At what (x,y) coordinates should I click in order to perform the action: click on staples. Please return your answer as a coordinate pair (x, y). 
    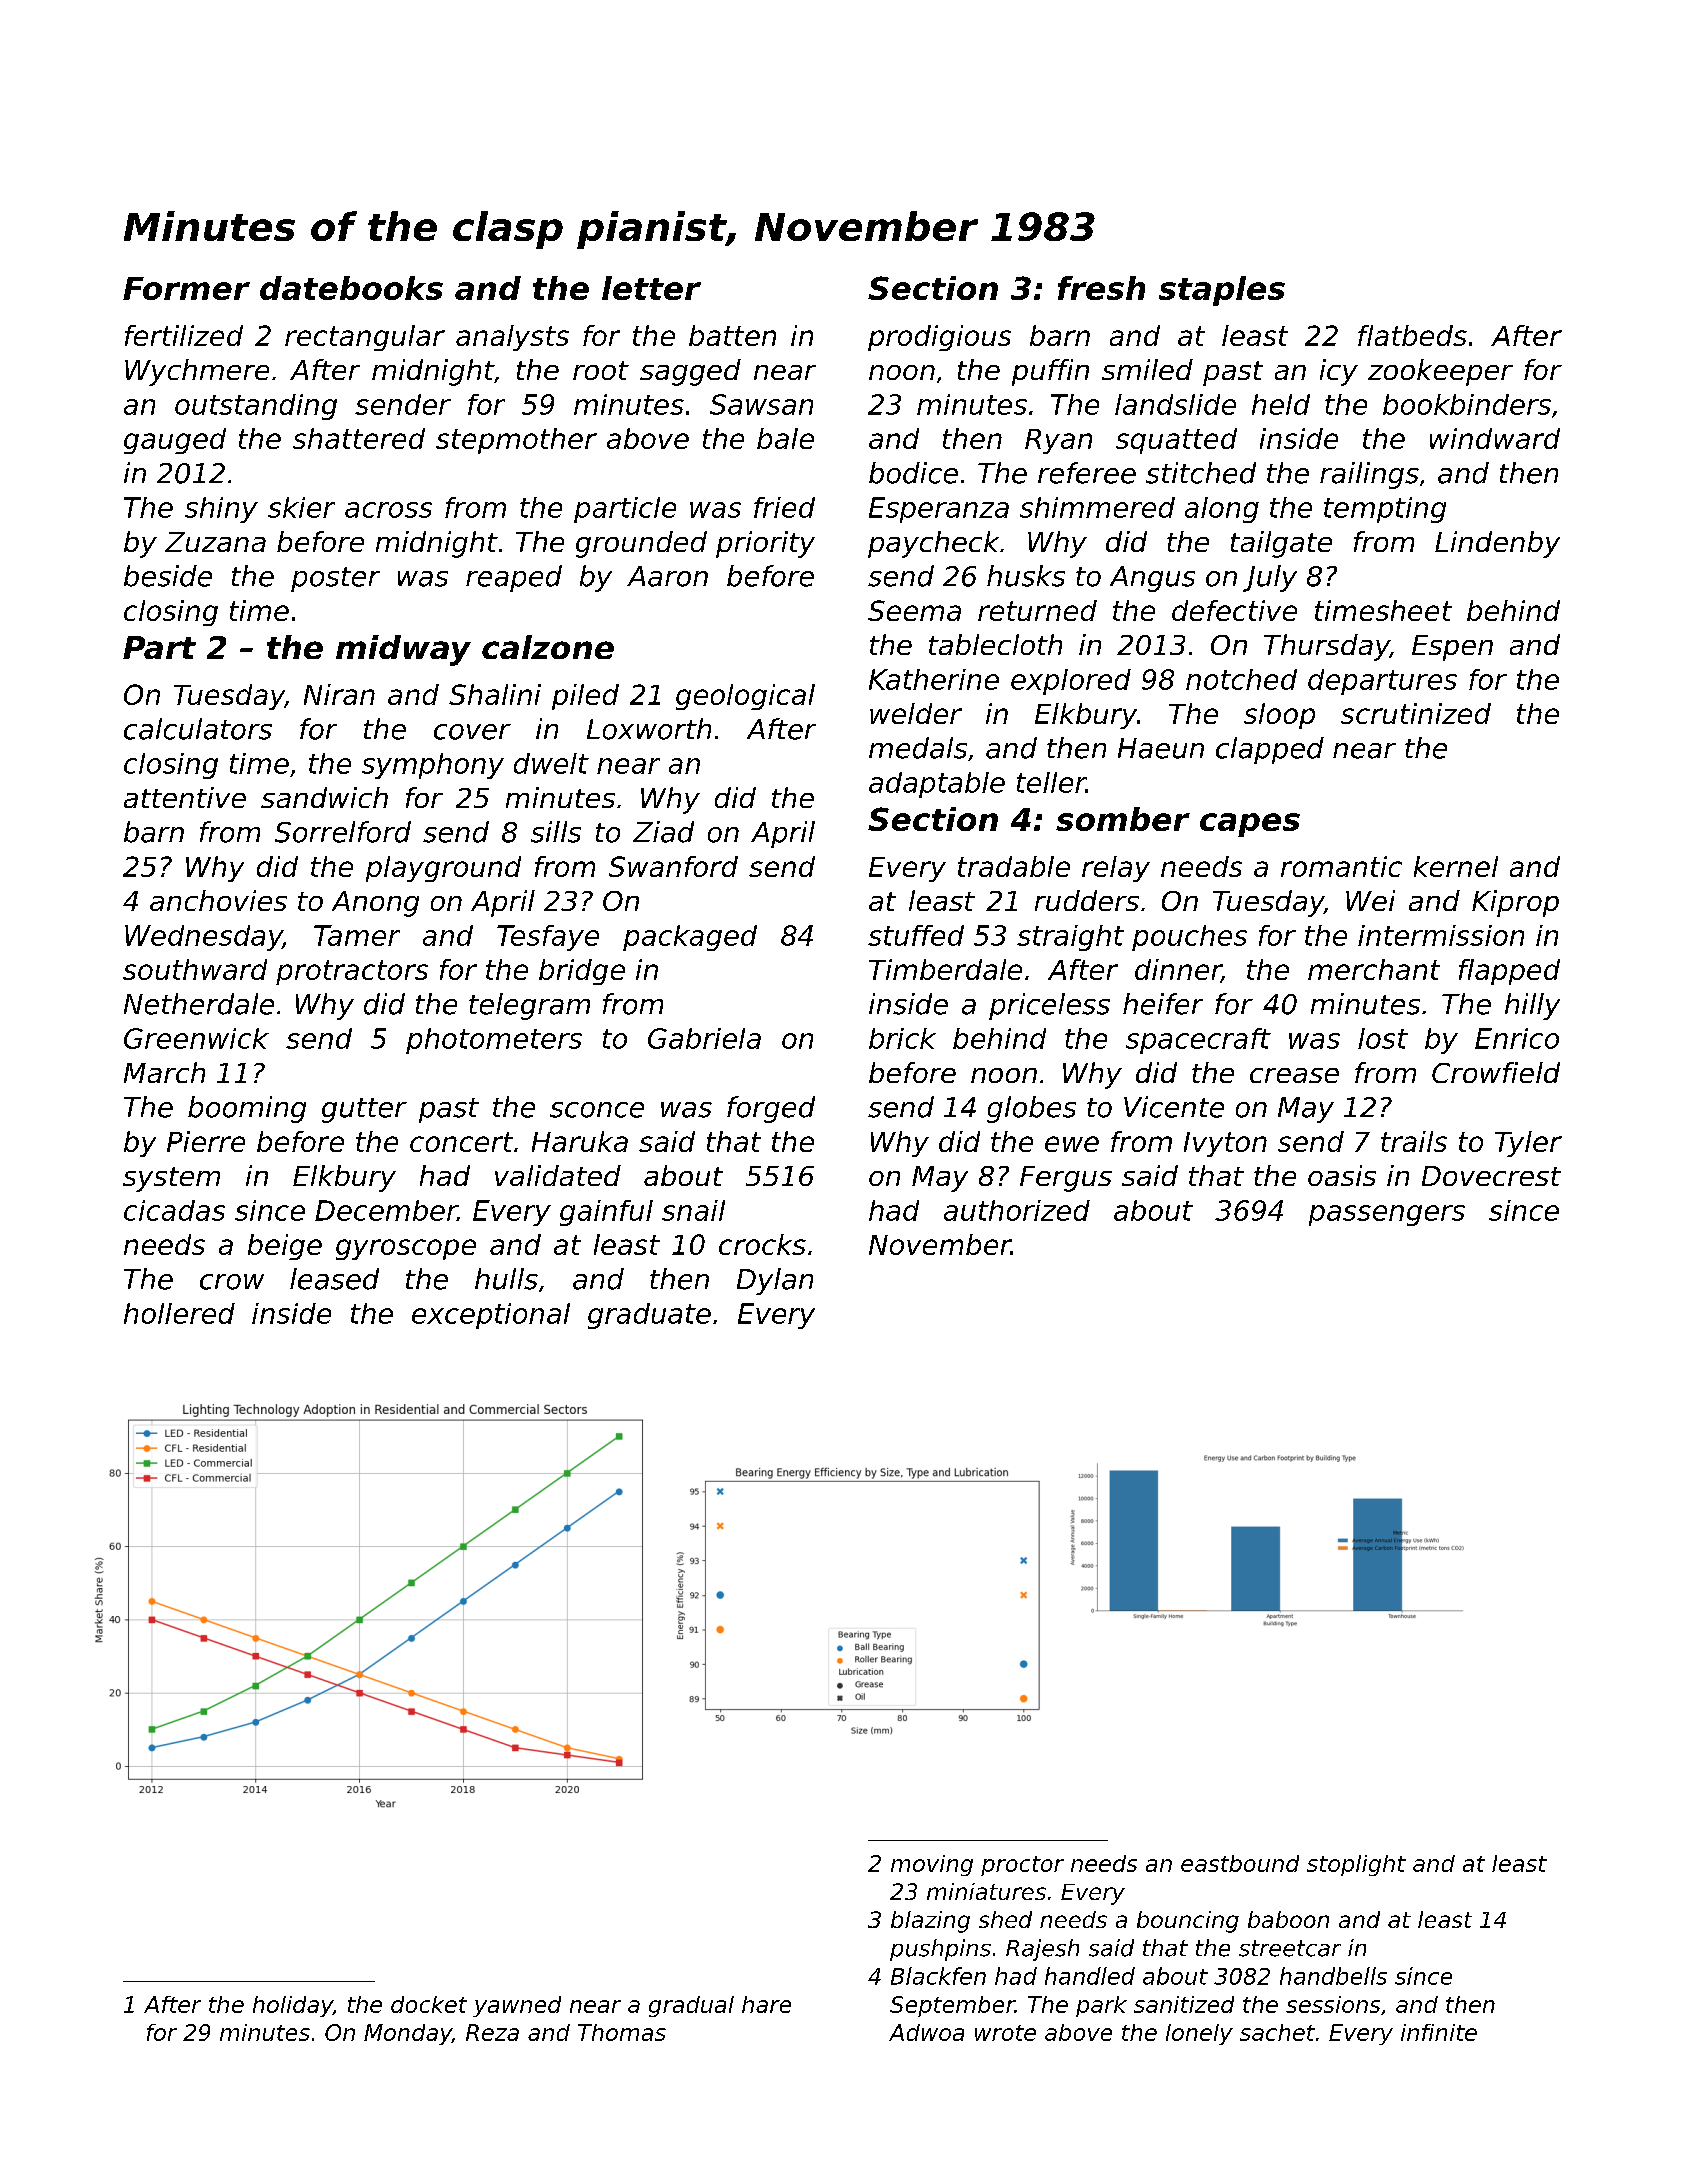
    Looking at the image, I should click on (1222, 291).
